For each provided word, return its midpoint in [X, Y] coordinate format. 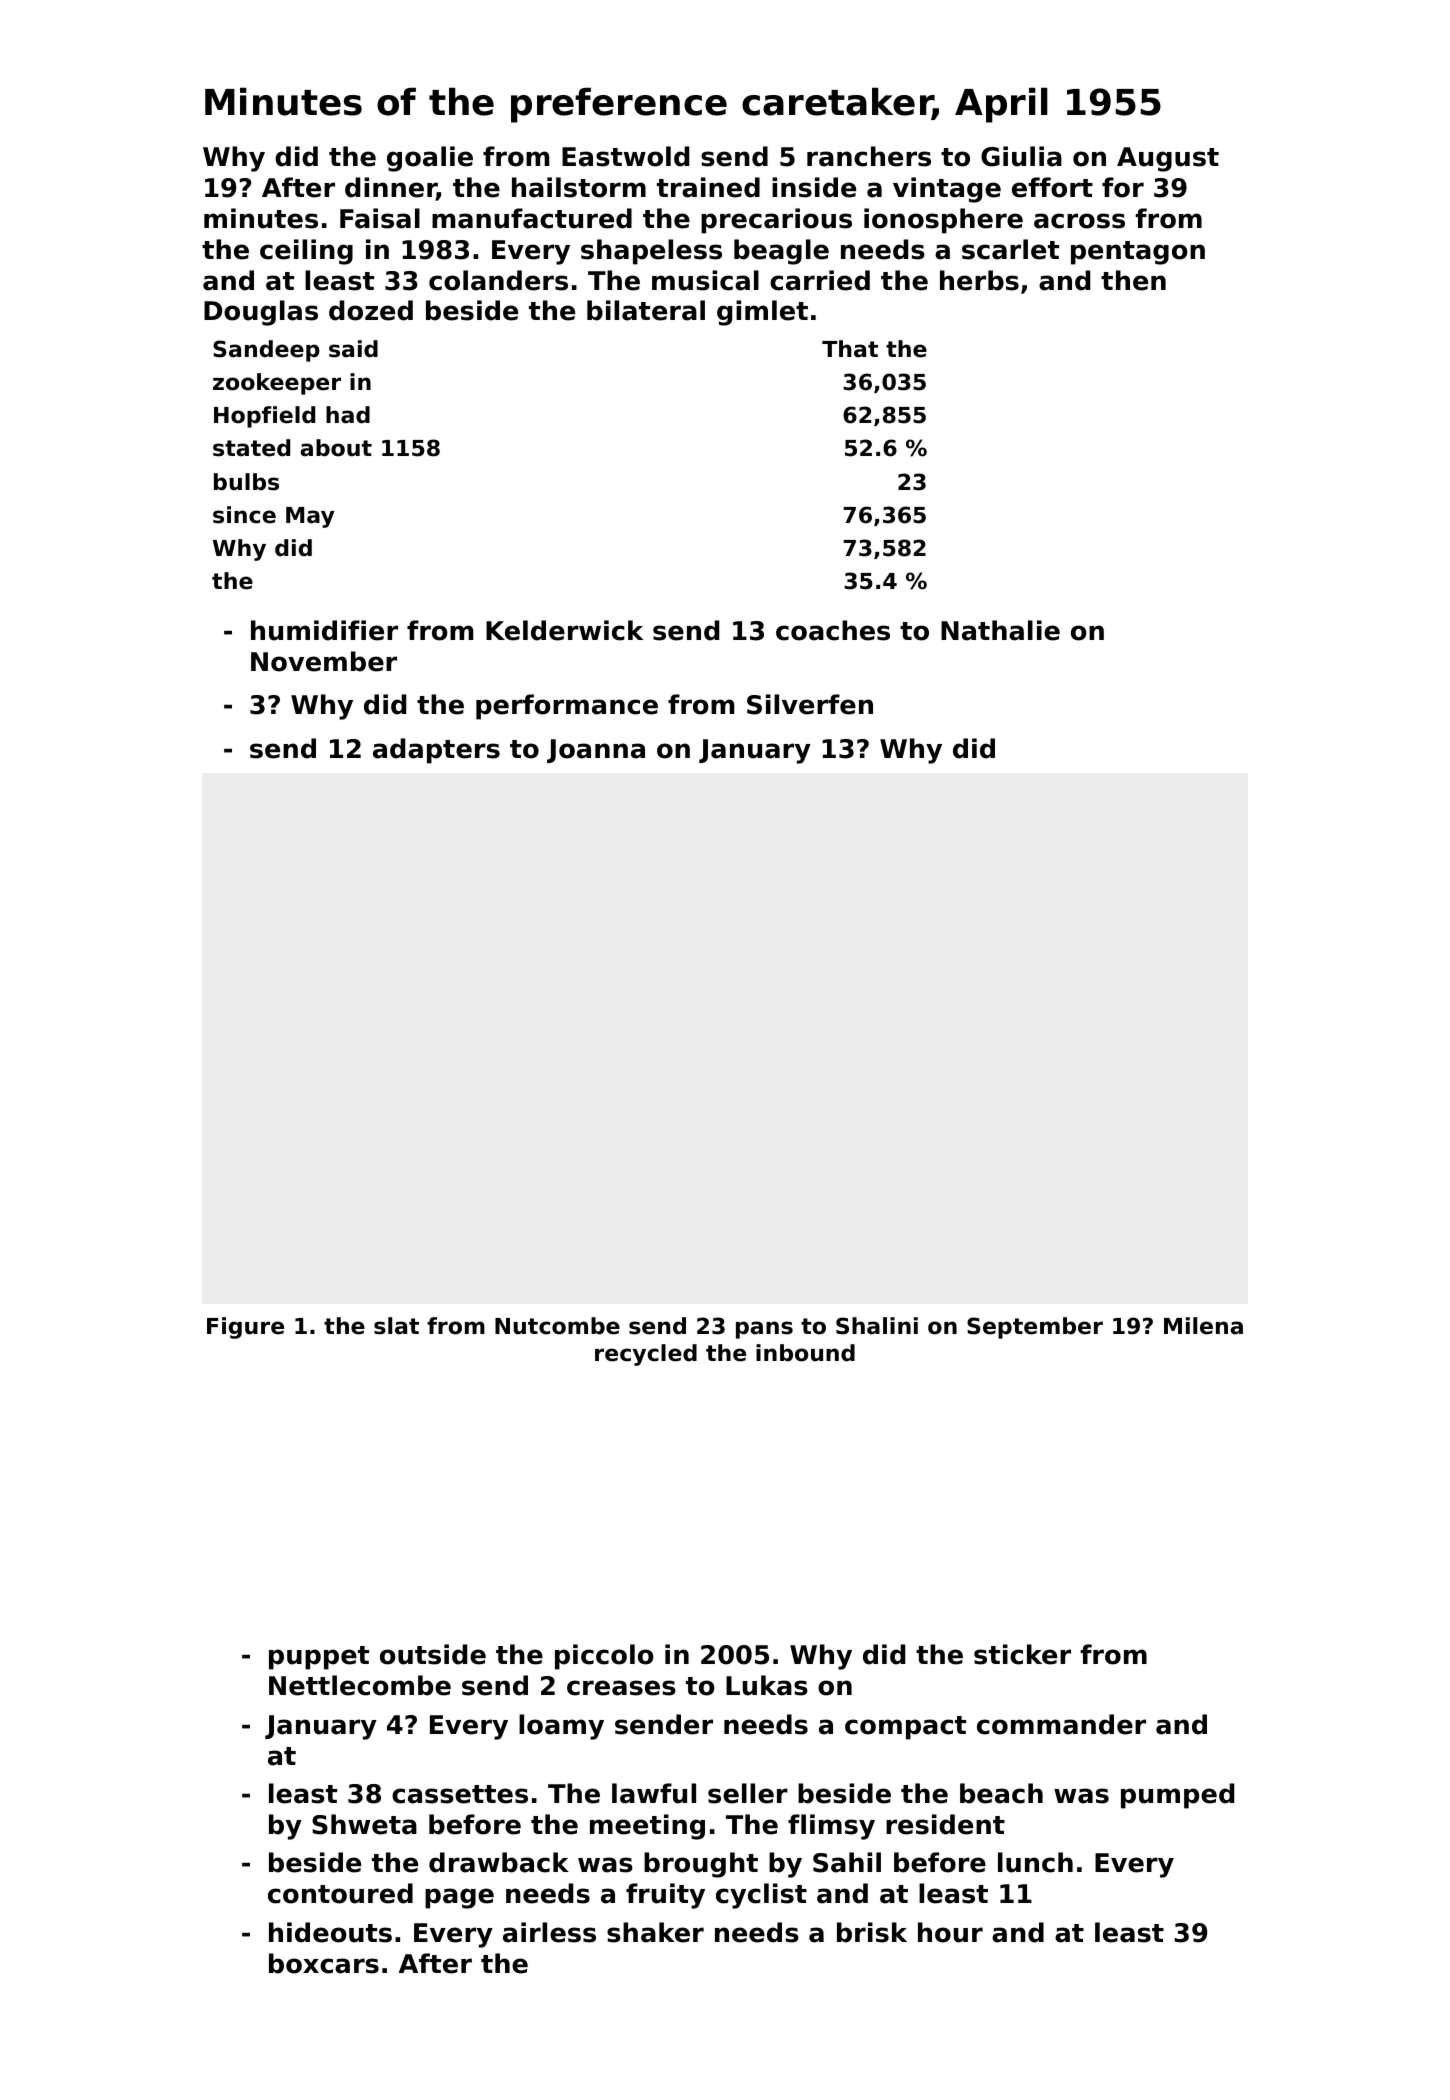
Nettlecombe [360, 1685]
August [1168, 159]
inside [814, 187]
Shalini [877, 1326]
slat [396, 1326]
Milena [1203, 1326]
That [850, 349]
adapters [436, 751]
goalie [430, 159]
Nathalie [1000, 630]
